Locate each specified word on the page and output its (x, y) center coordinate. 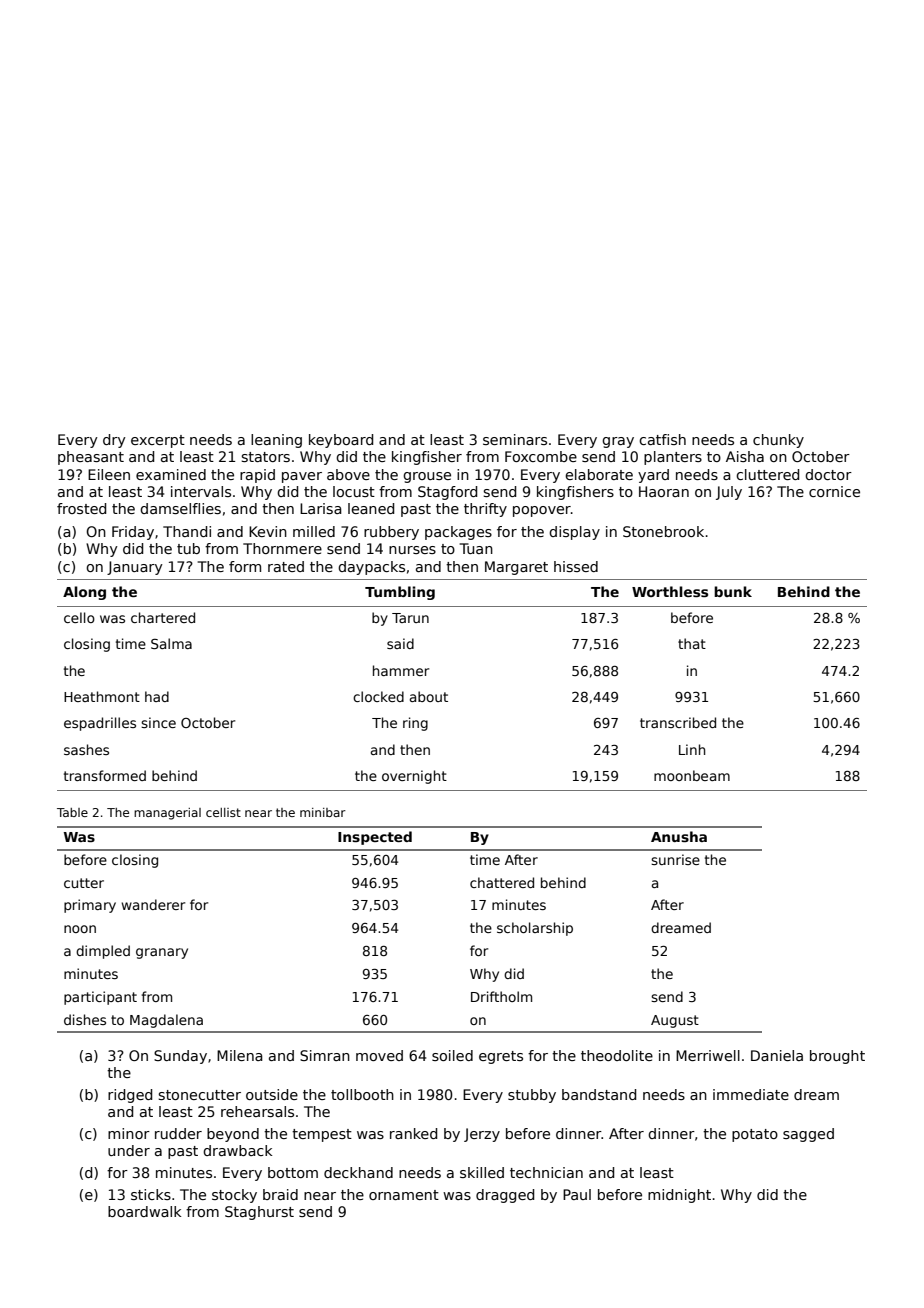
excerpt (158, 441)
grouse (427, 477)
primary (90, 906)
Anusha (679, 836)
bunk (733, 591)
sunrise (675, 859)
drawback (237, 1150)
